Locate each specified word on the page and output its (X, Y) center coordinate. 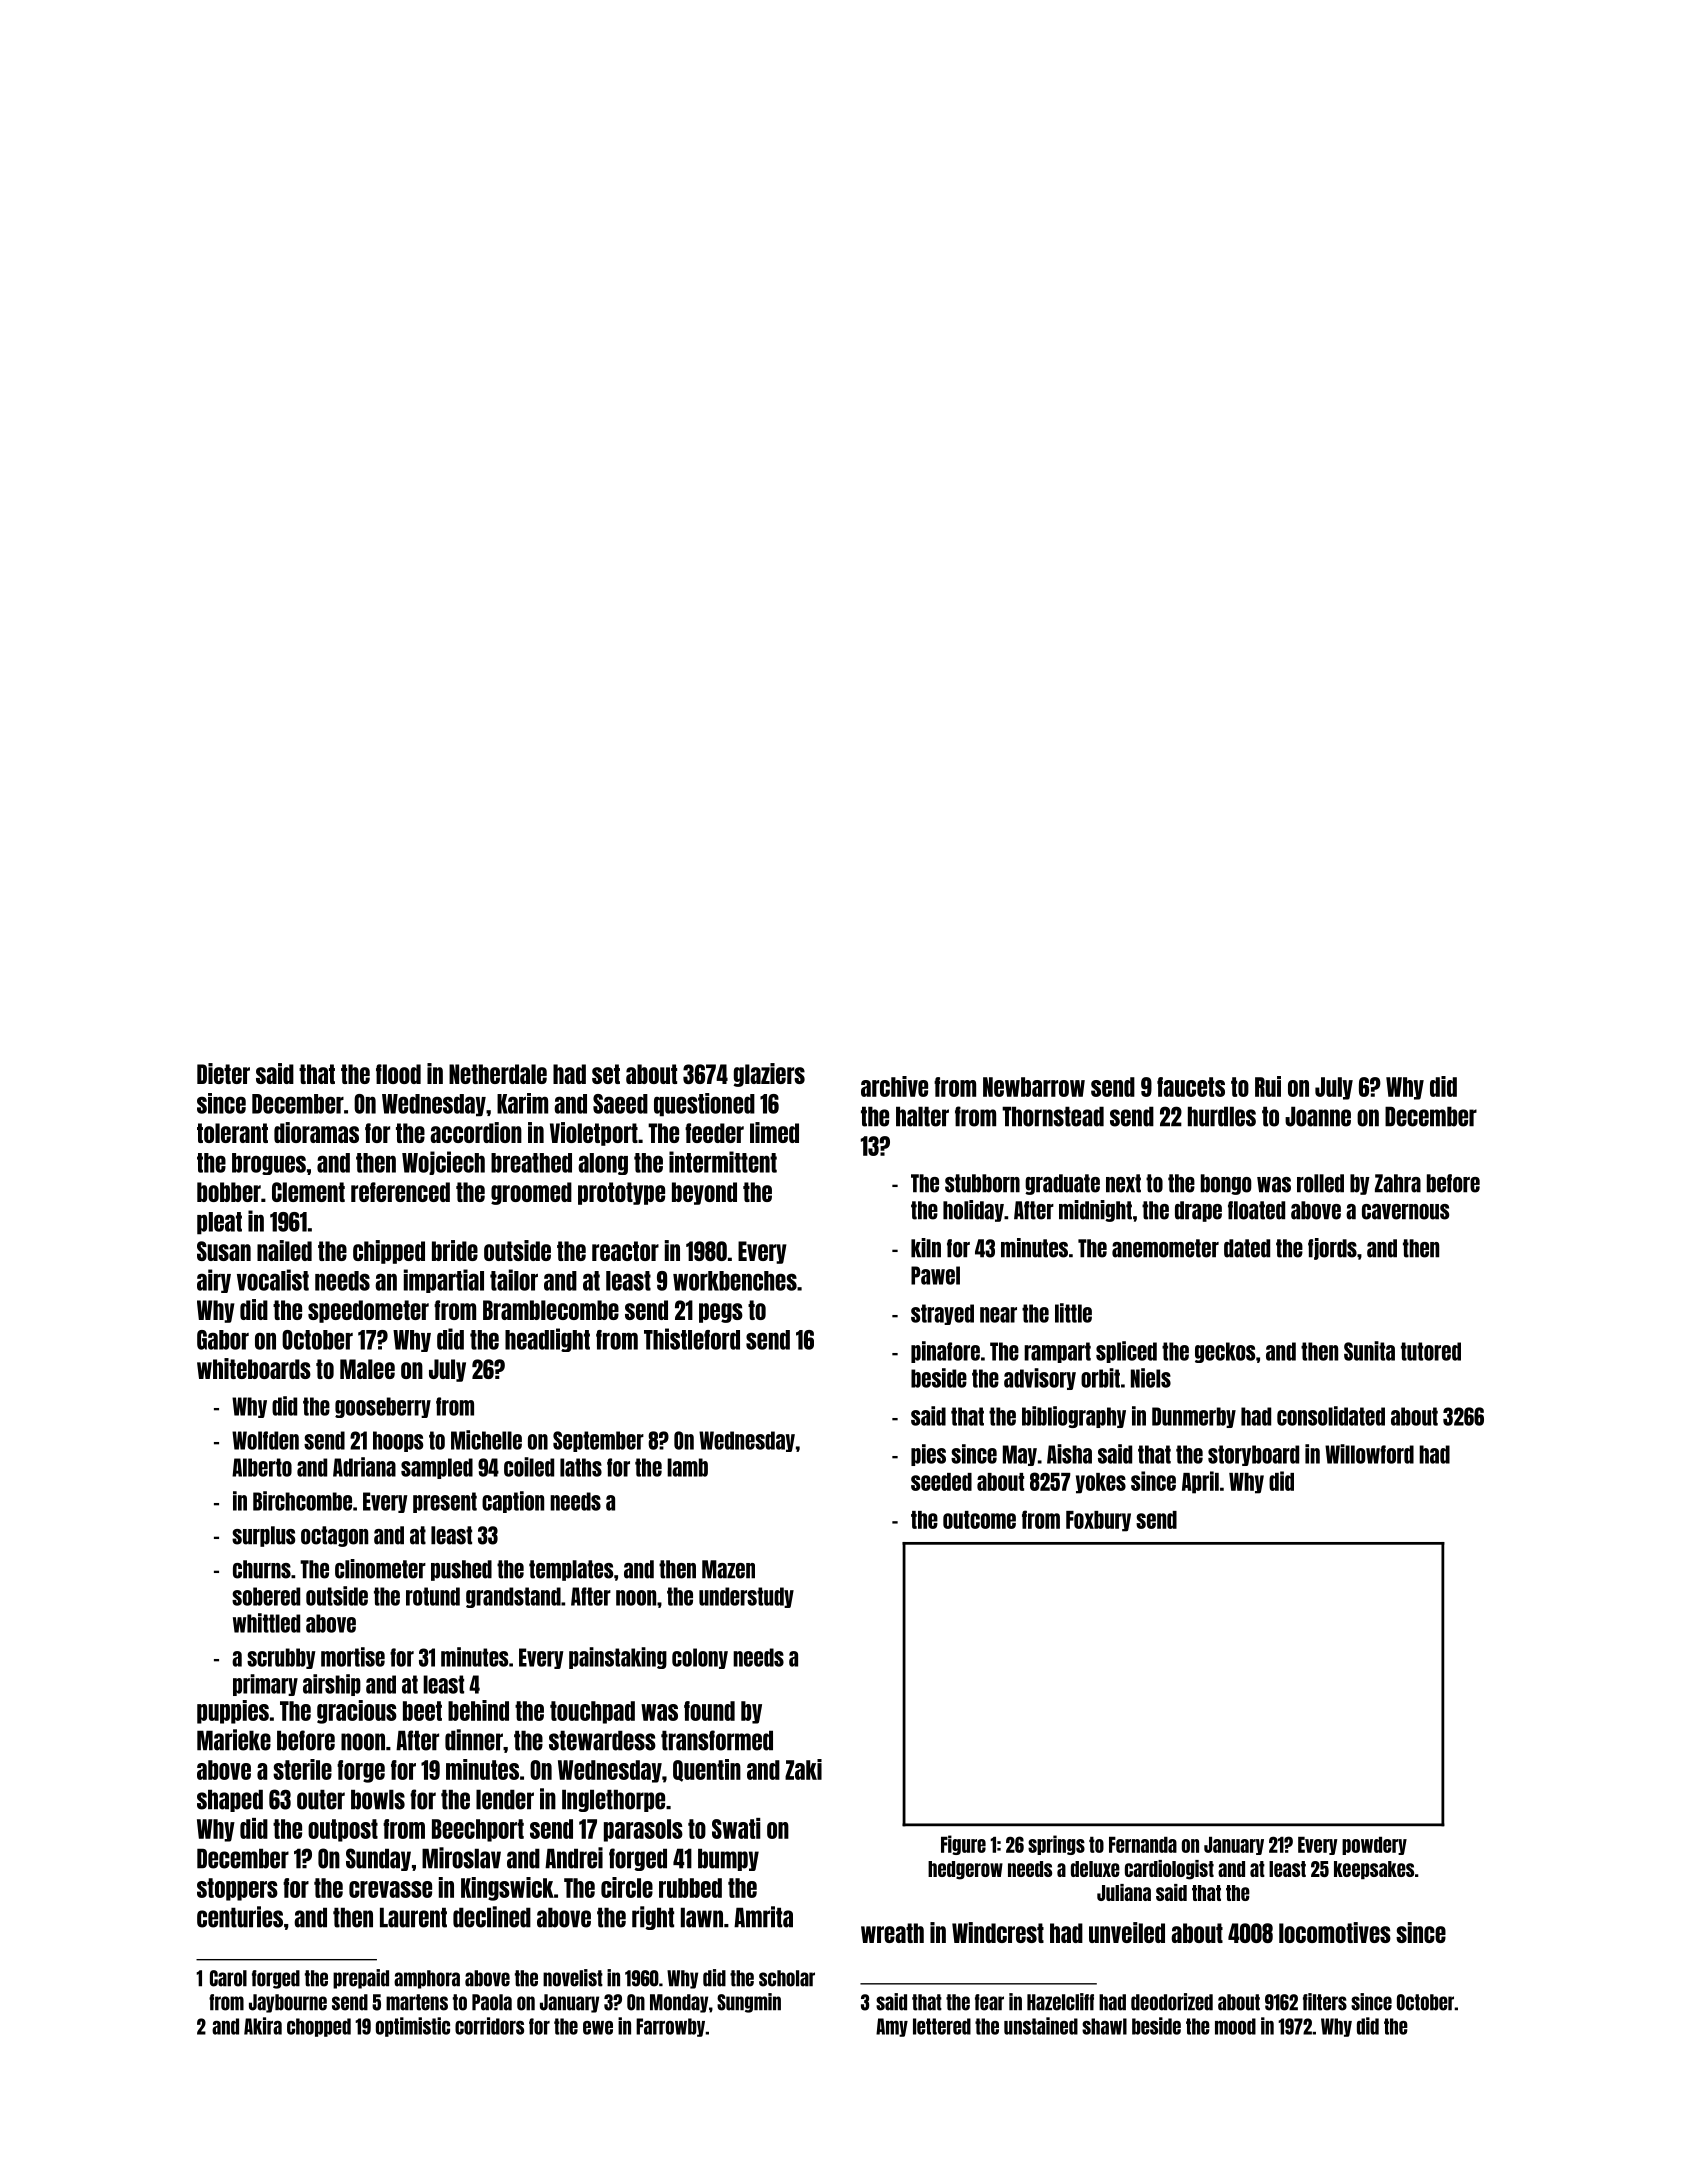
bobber (229, 1192)
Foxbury (1098, 1521)
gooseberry (383, 1407)
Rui (1268, 1086)
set (606, 1074)
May (1020, 1455)
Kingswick (507, 1889)
